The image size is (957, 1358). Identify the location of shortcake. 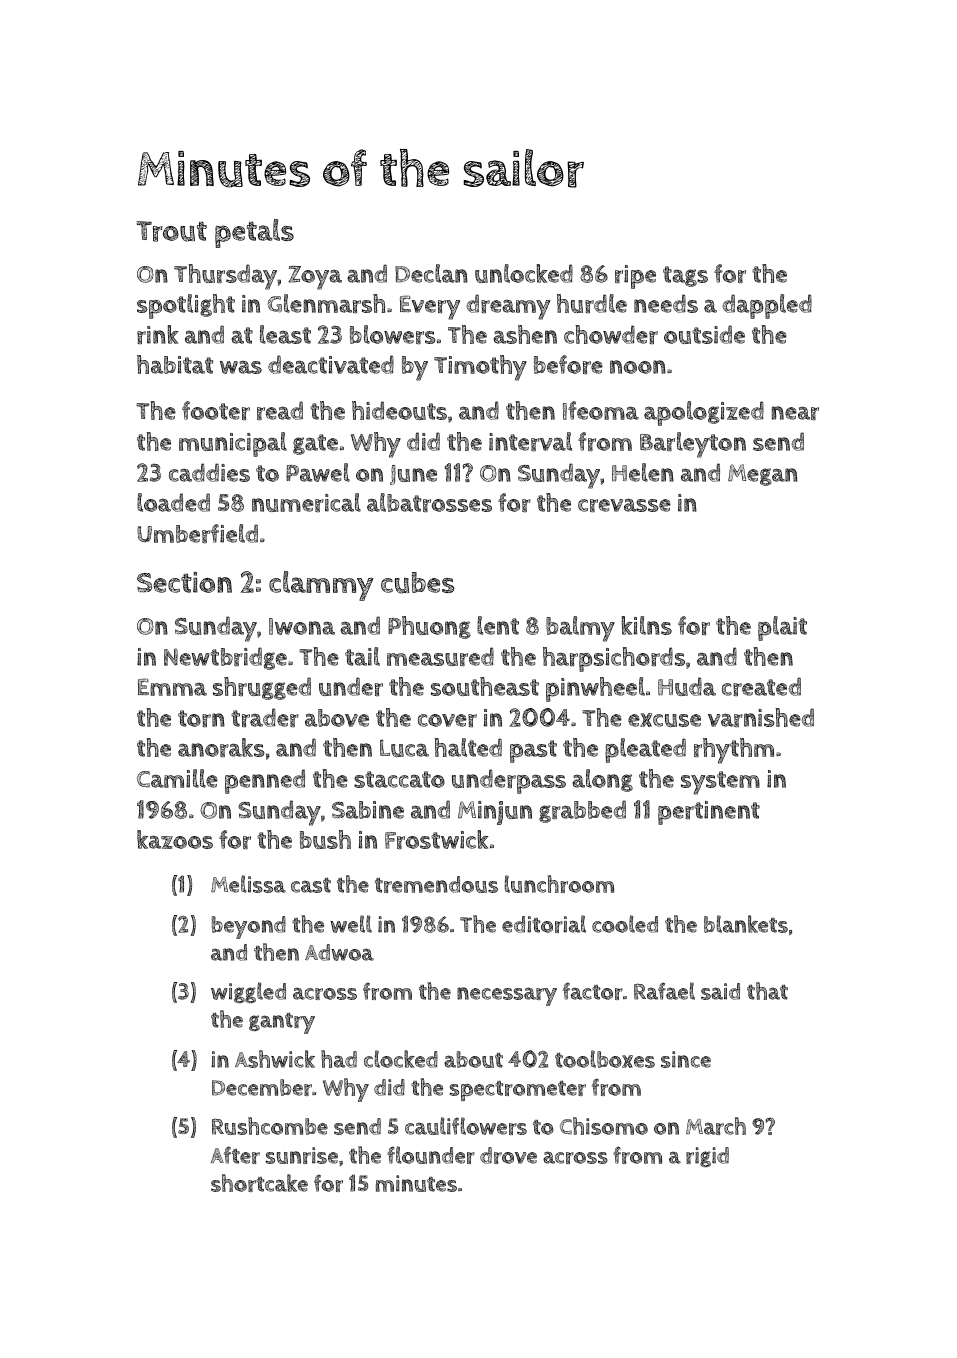
(259, 1183).
